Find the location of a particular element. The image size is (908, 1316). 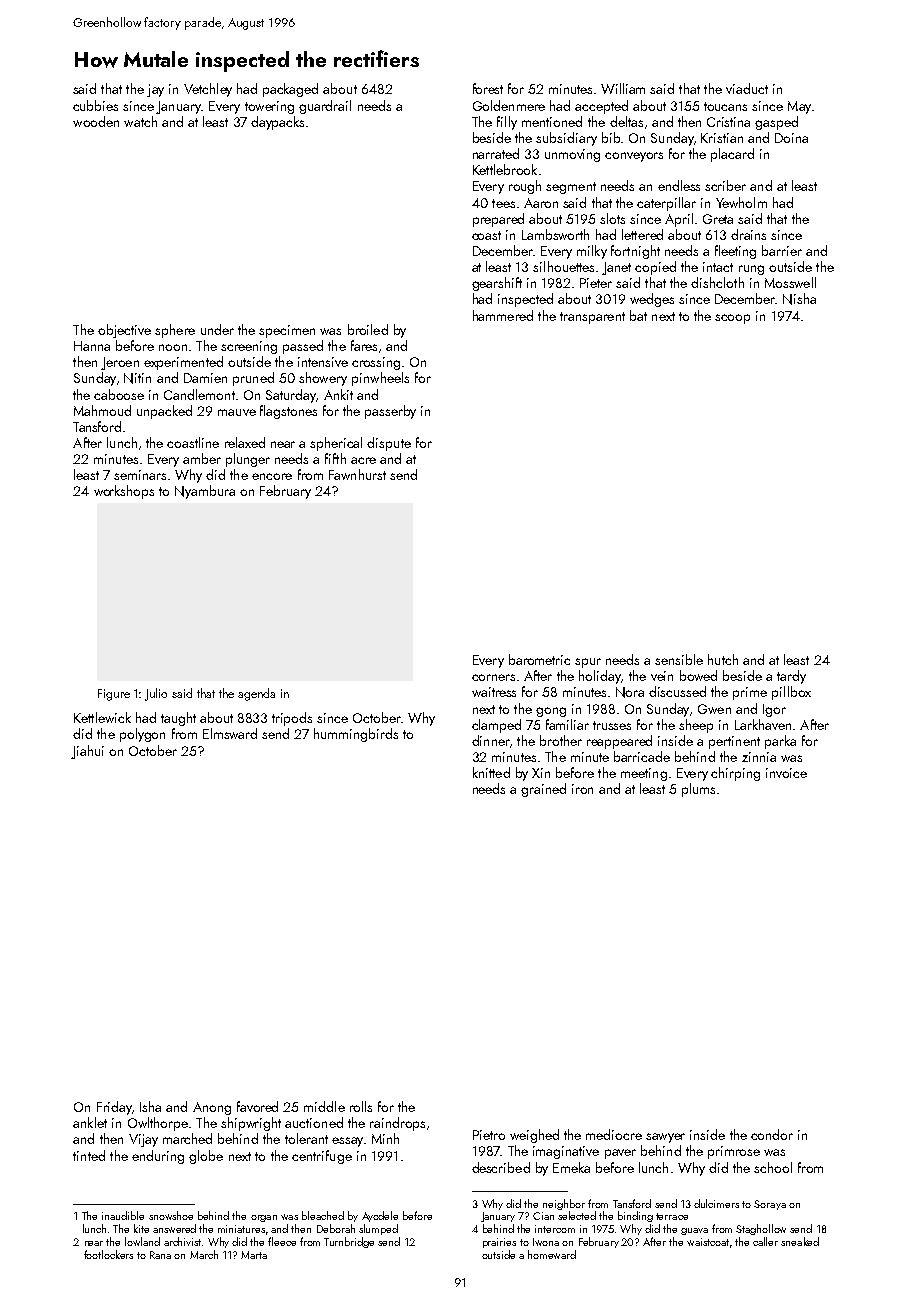

described is located at coordinates (501, 1167).
